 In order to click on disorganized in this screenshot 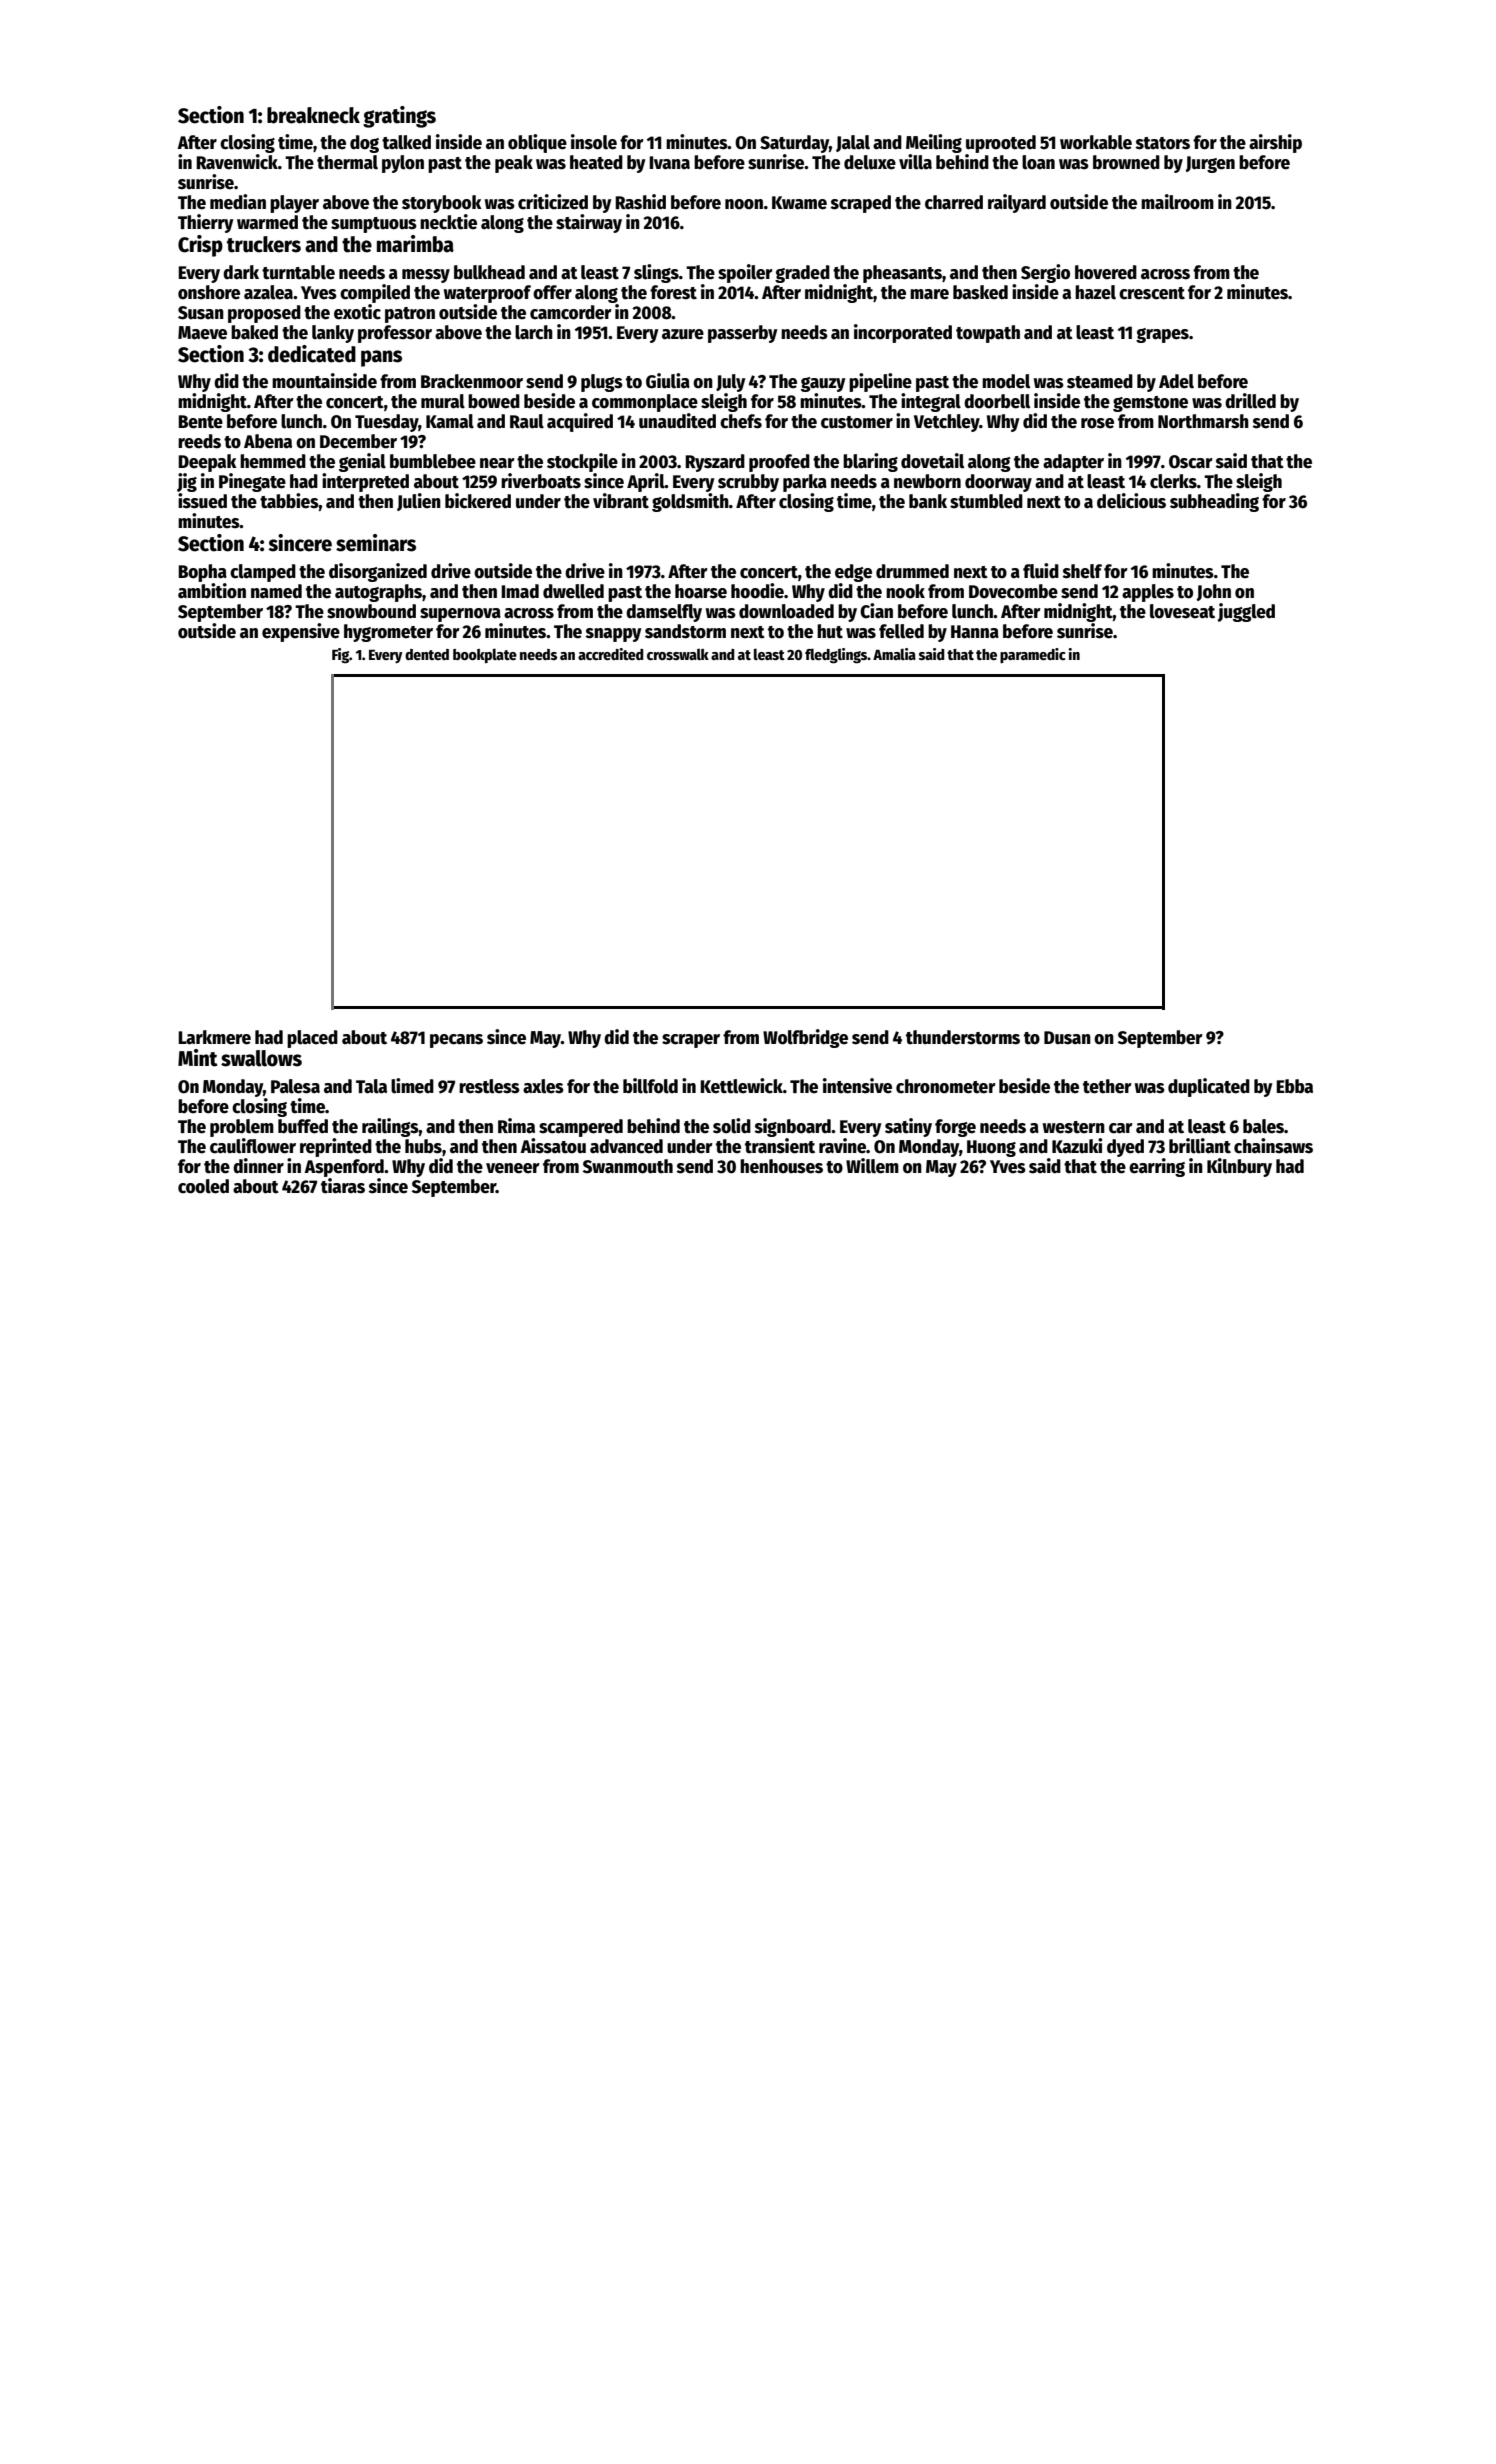, I will do `click(378, 572)`.
